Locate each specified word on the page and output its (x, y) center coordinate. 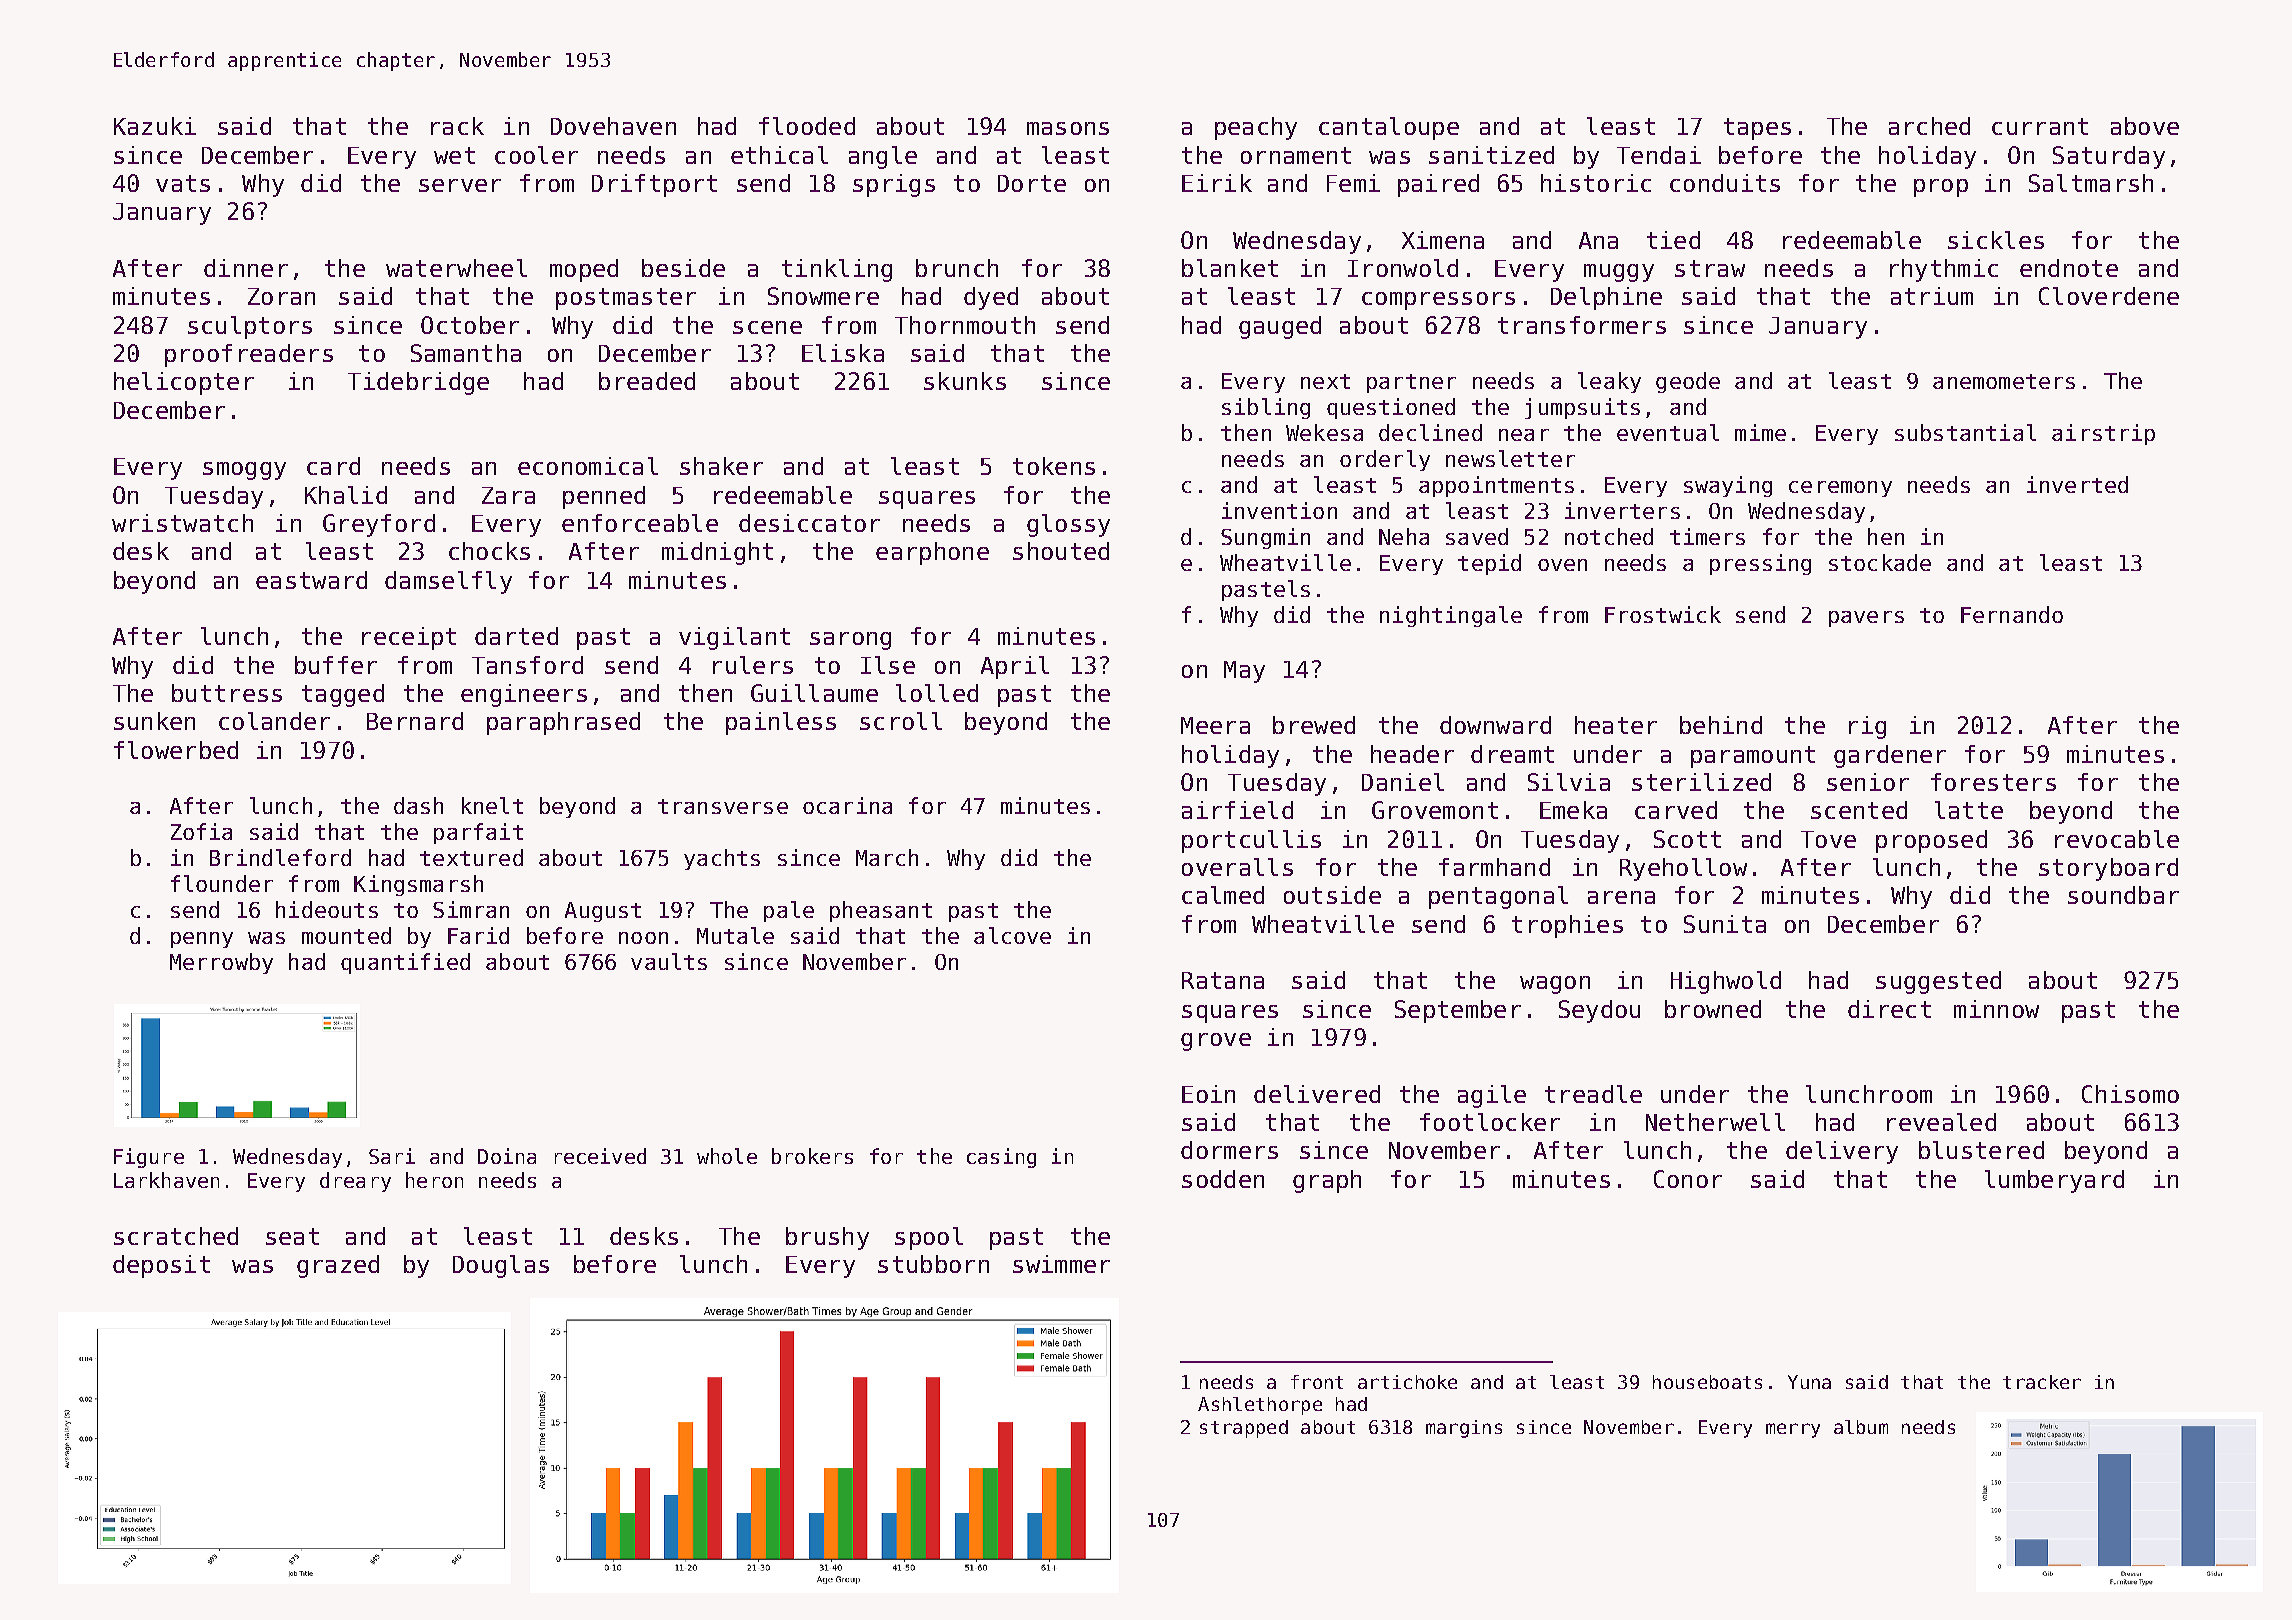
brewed (1314, 725)
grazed (338, 1266)
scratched (176, 1236)
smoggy (244, 471)
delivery (1842, 1152)
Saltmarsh (2091, 183)
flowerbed (176, 750)
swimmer (1061, 1264)
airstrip (2103, 434)
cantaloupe (1389, 128)
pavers (1866, 619)
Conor (1688, 1179)
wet (454, 155)
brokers (812, 1156)
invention (1279, 510)
